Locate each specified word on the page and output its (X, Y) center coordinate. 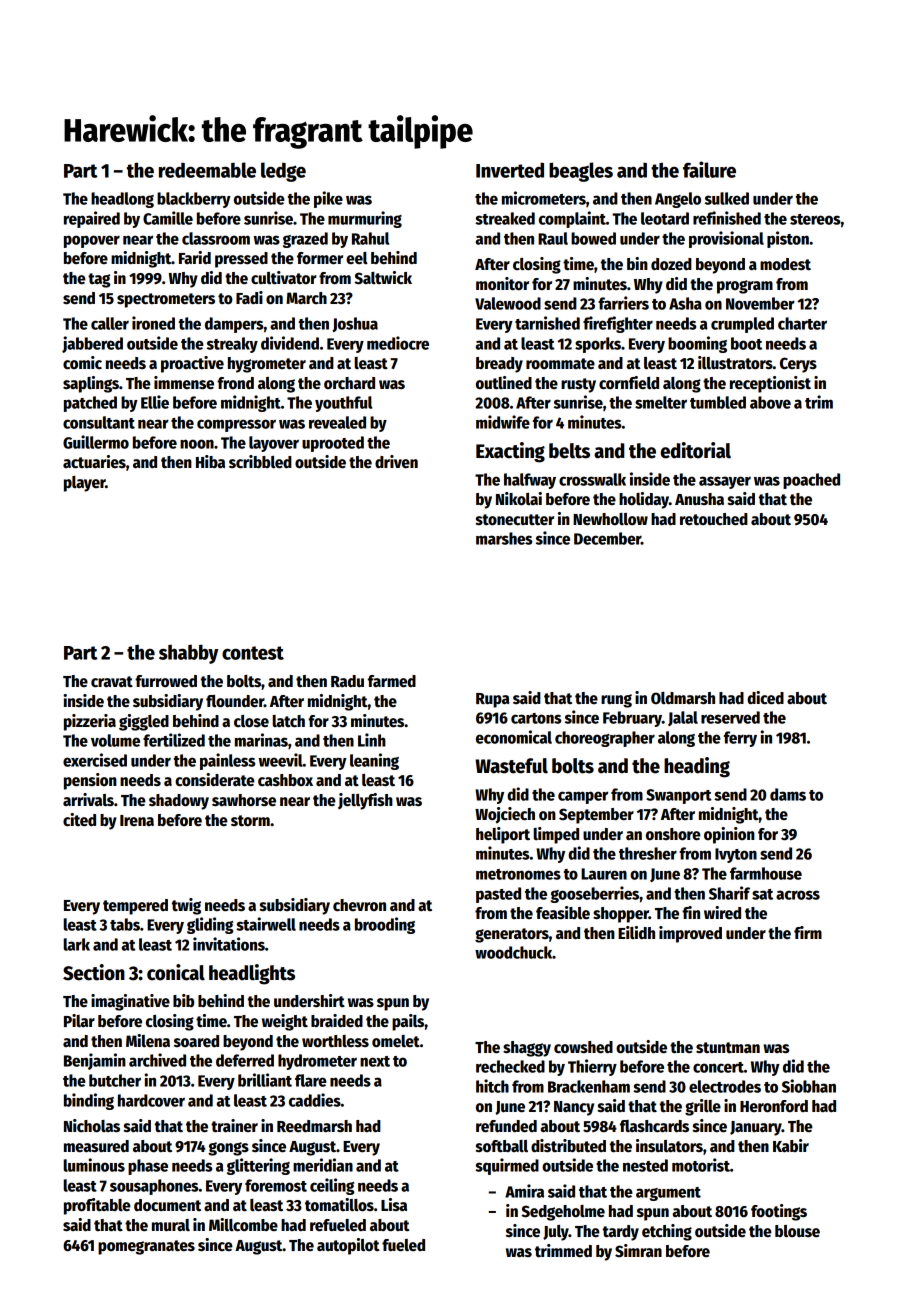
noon (197, 444)
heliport (503, 835)
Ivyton (736, 855)
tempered (135, 907)
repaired (92, 219)
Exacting (510, 452)
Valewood (508, 303)
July (556, 1233)
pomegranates (146, 1247)
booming (697, 344)
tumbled (718, 402)
